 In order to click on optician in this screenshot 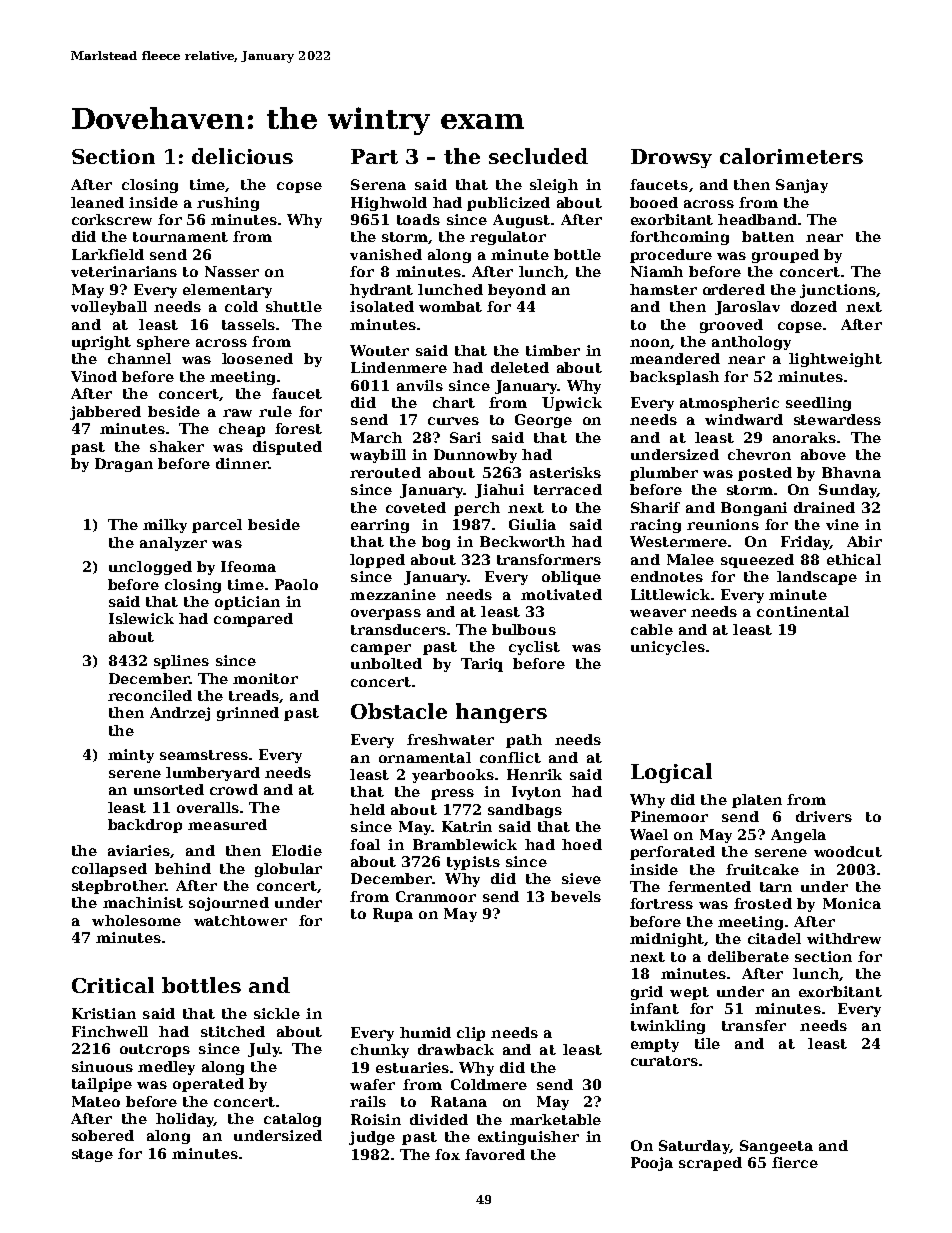, I will do `click(247, 603)`.
